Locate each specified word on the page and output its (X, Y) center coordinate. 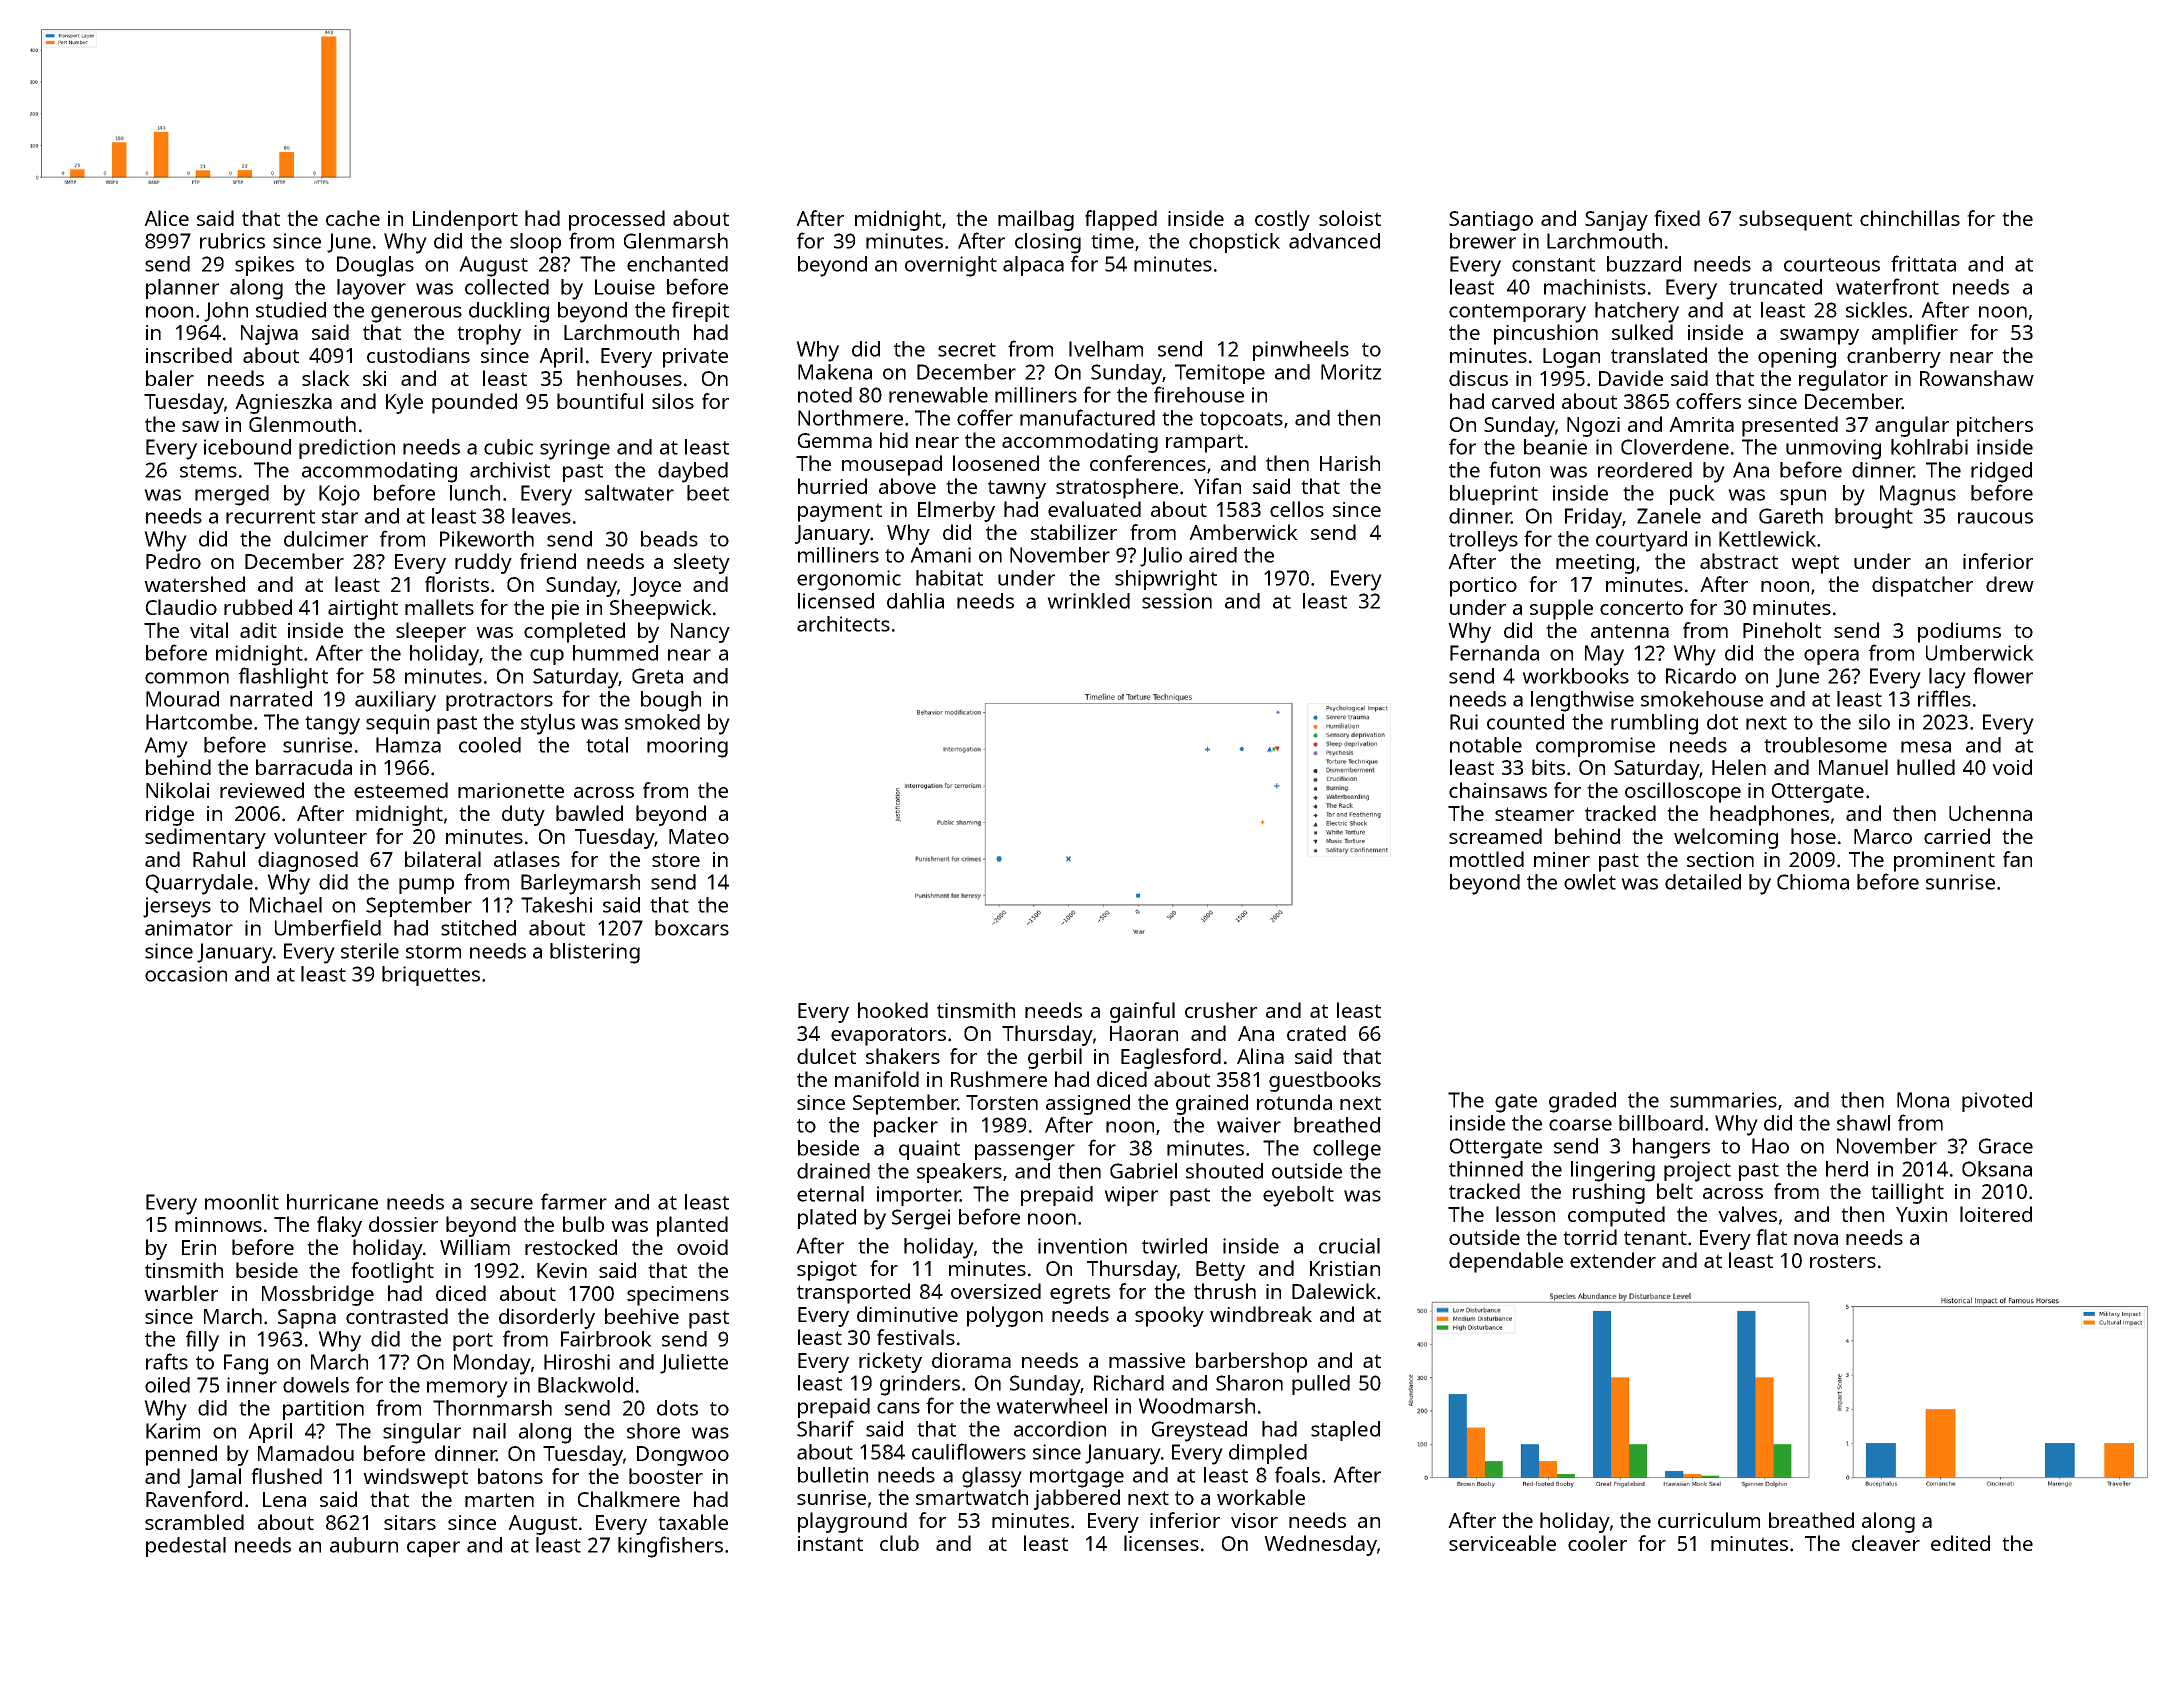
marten (499, 1500)
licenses (1161, 1543)
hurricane (332, 1202)
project (1697, 1171)
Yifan (1217, 486)
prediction (347, 449)
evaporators (888, 1036)
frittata (1923, 263)
